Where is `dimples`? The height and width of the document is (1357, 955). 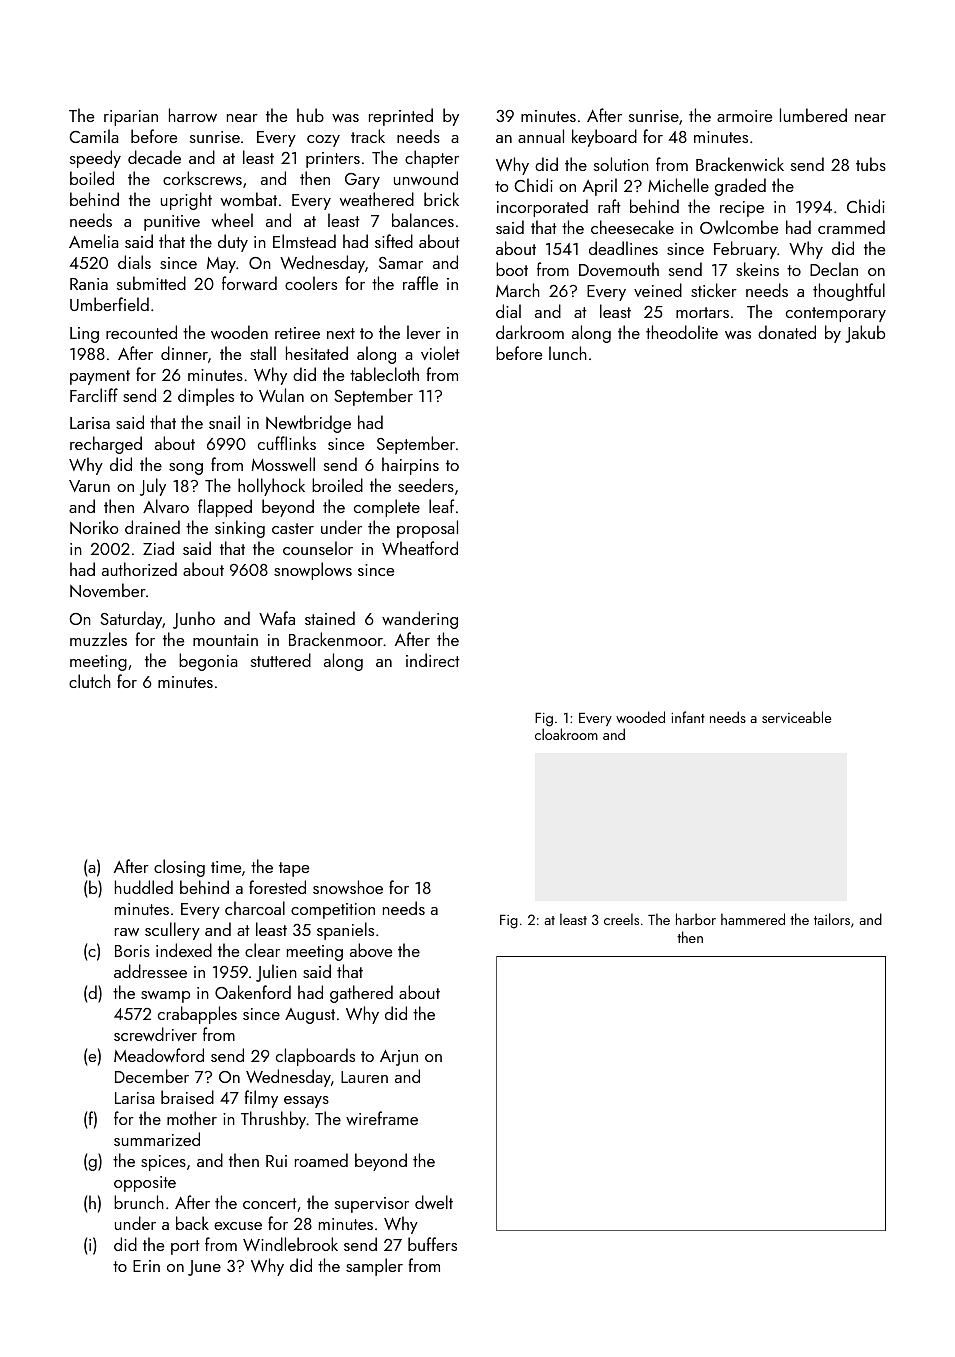 dimples is located at coordinates (206, 397).
